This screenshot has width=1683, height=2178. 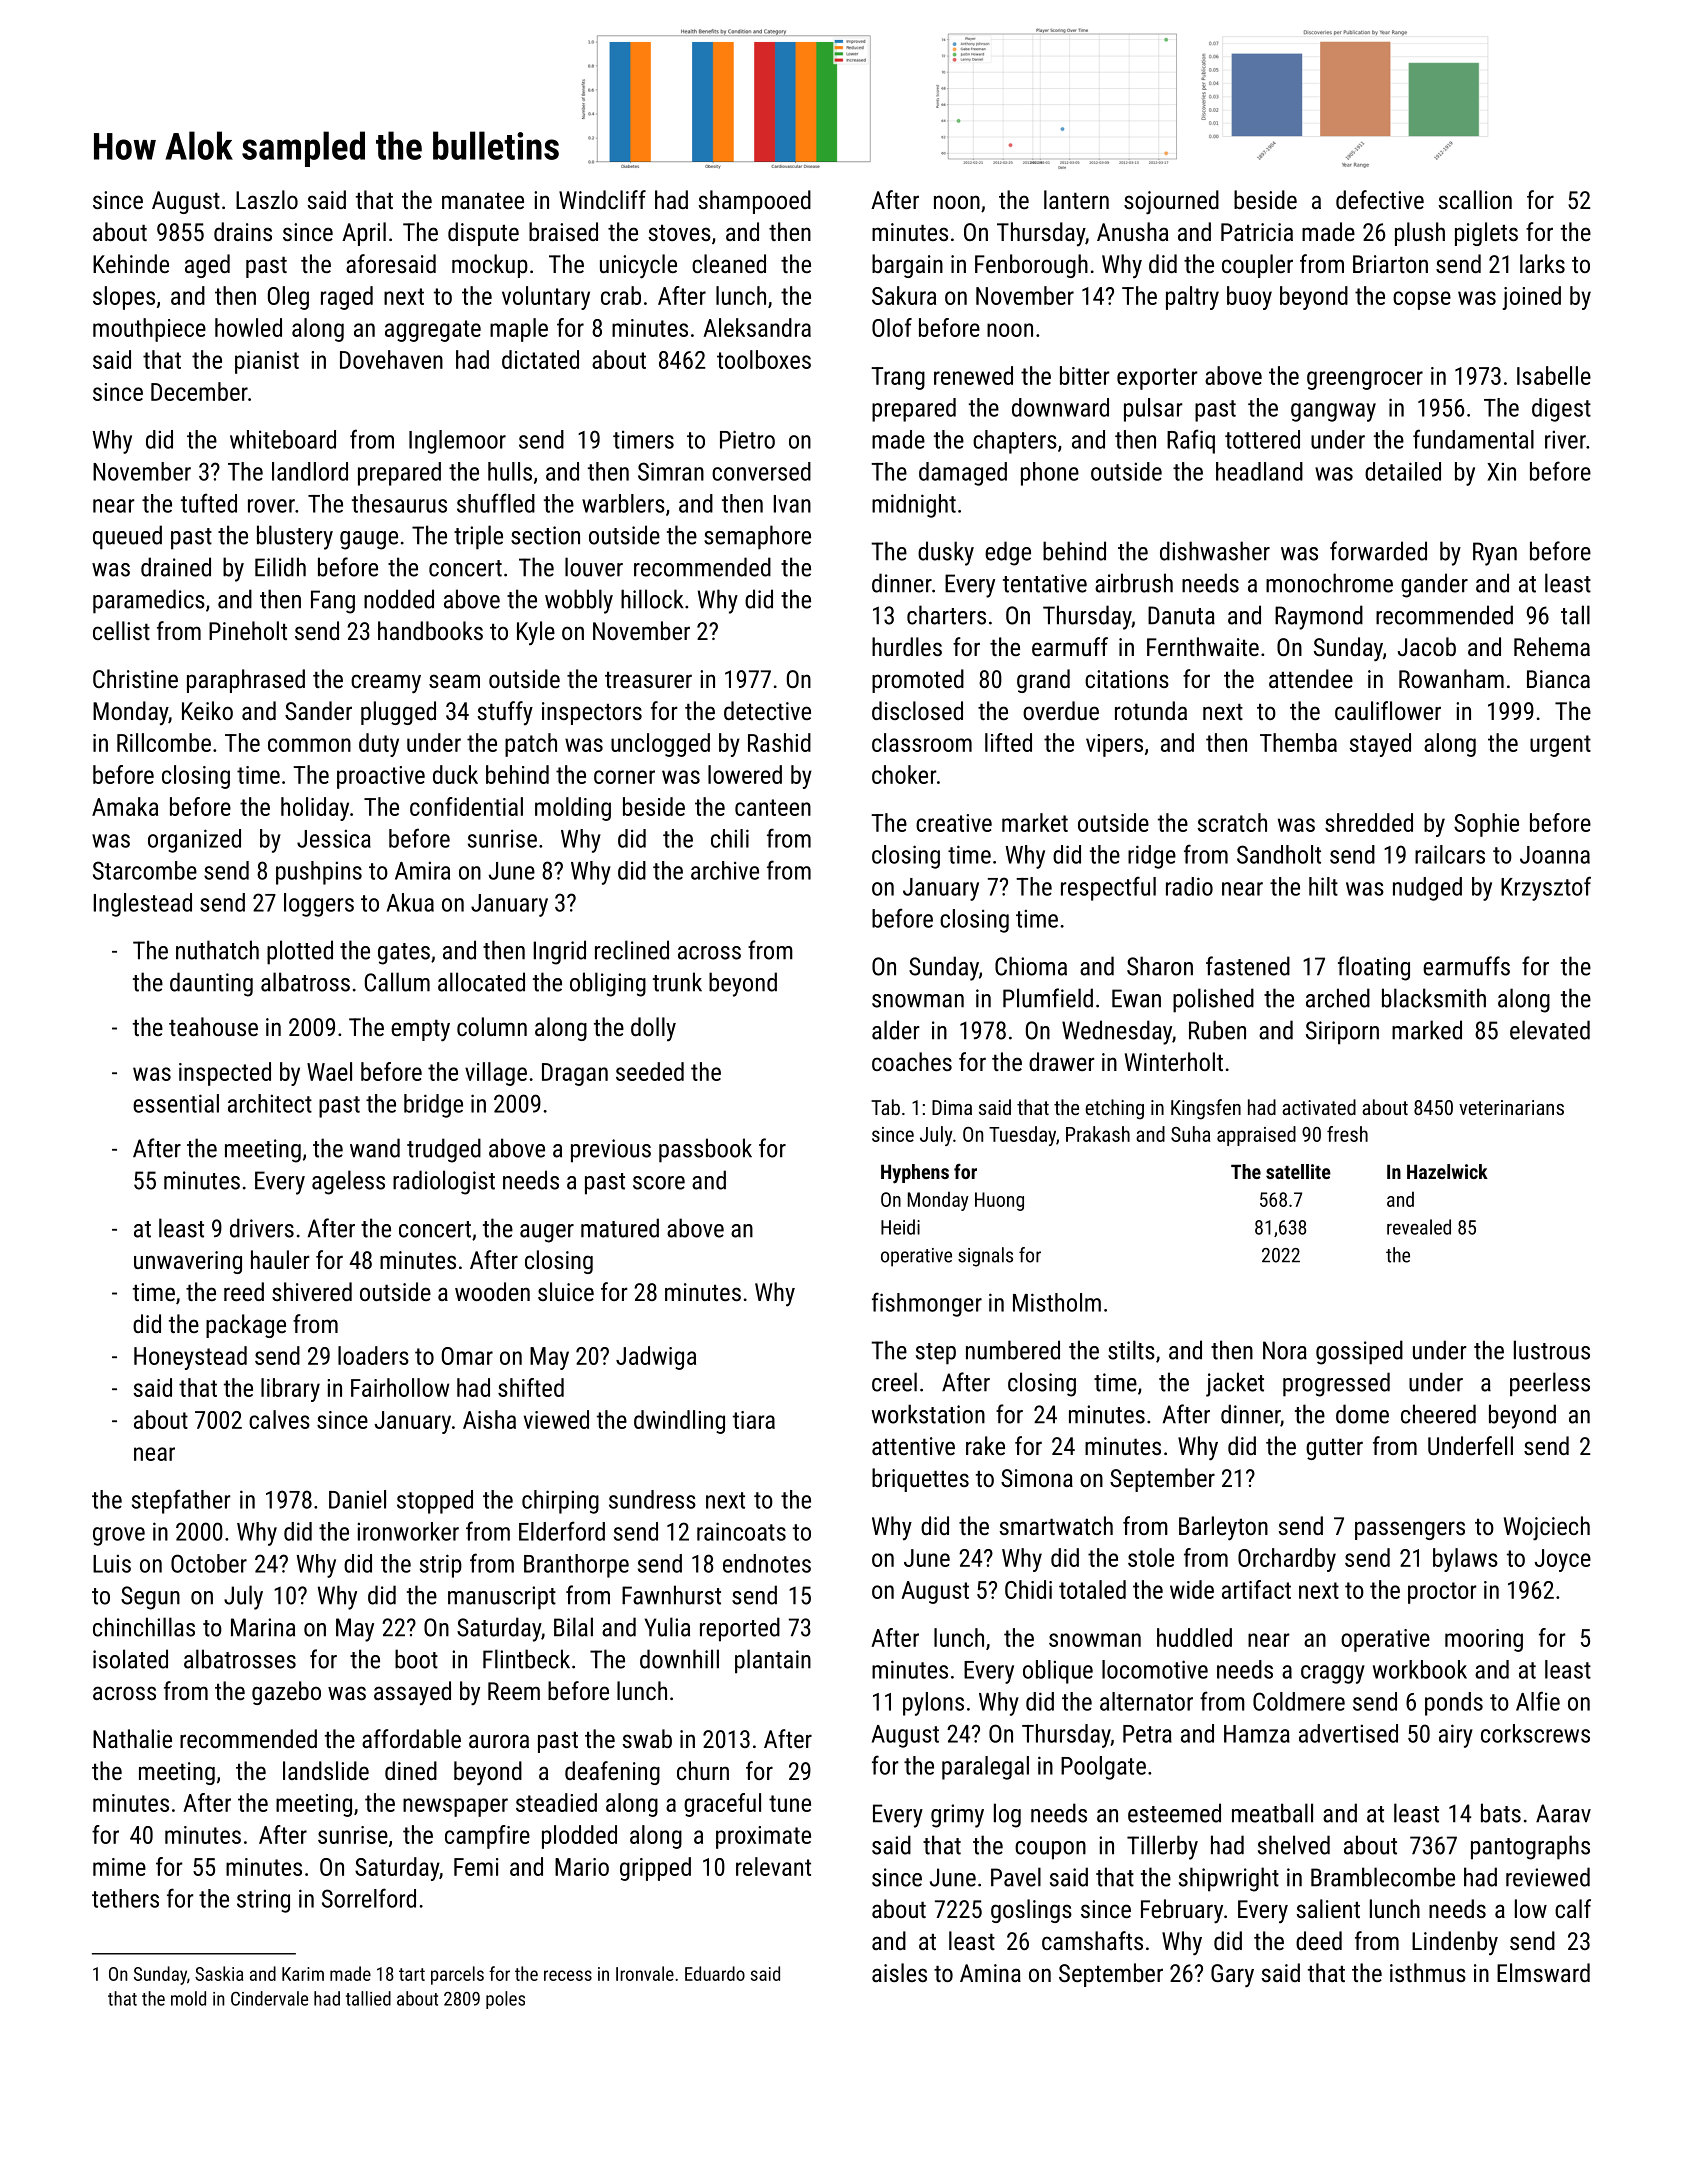 I want to click on Hazelwick, so click(x=1447, y=1171).
